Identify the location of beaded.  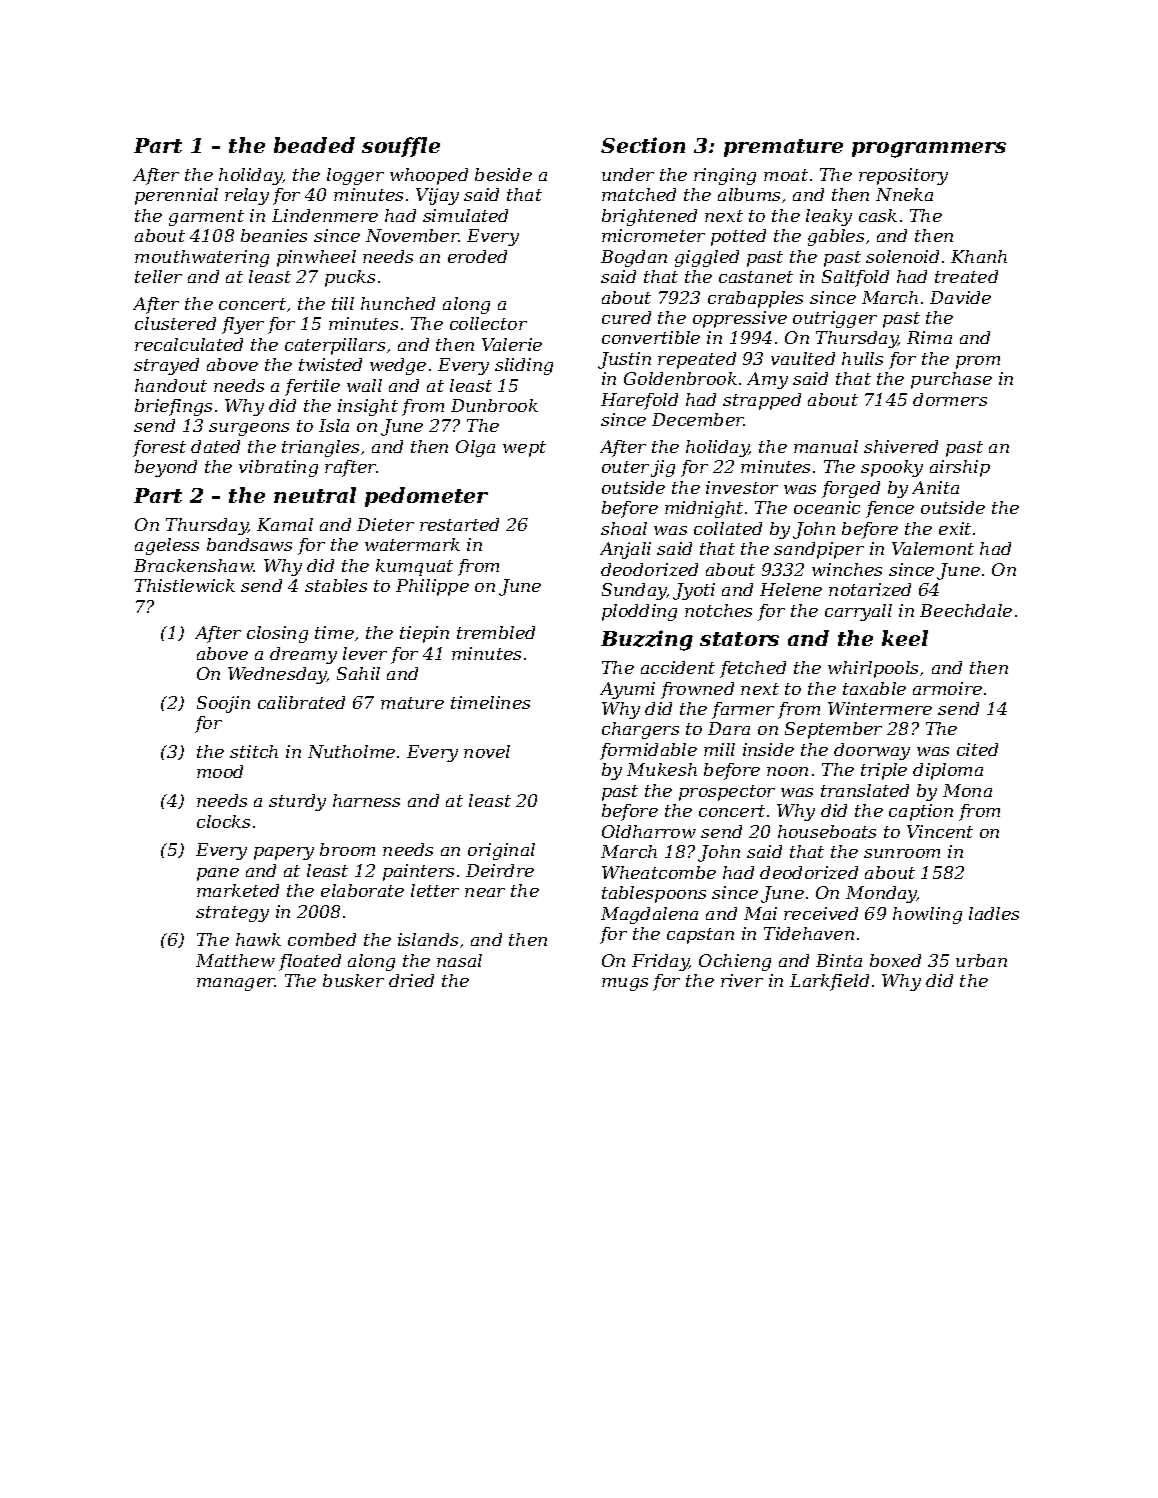
(314, 145).
